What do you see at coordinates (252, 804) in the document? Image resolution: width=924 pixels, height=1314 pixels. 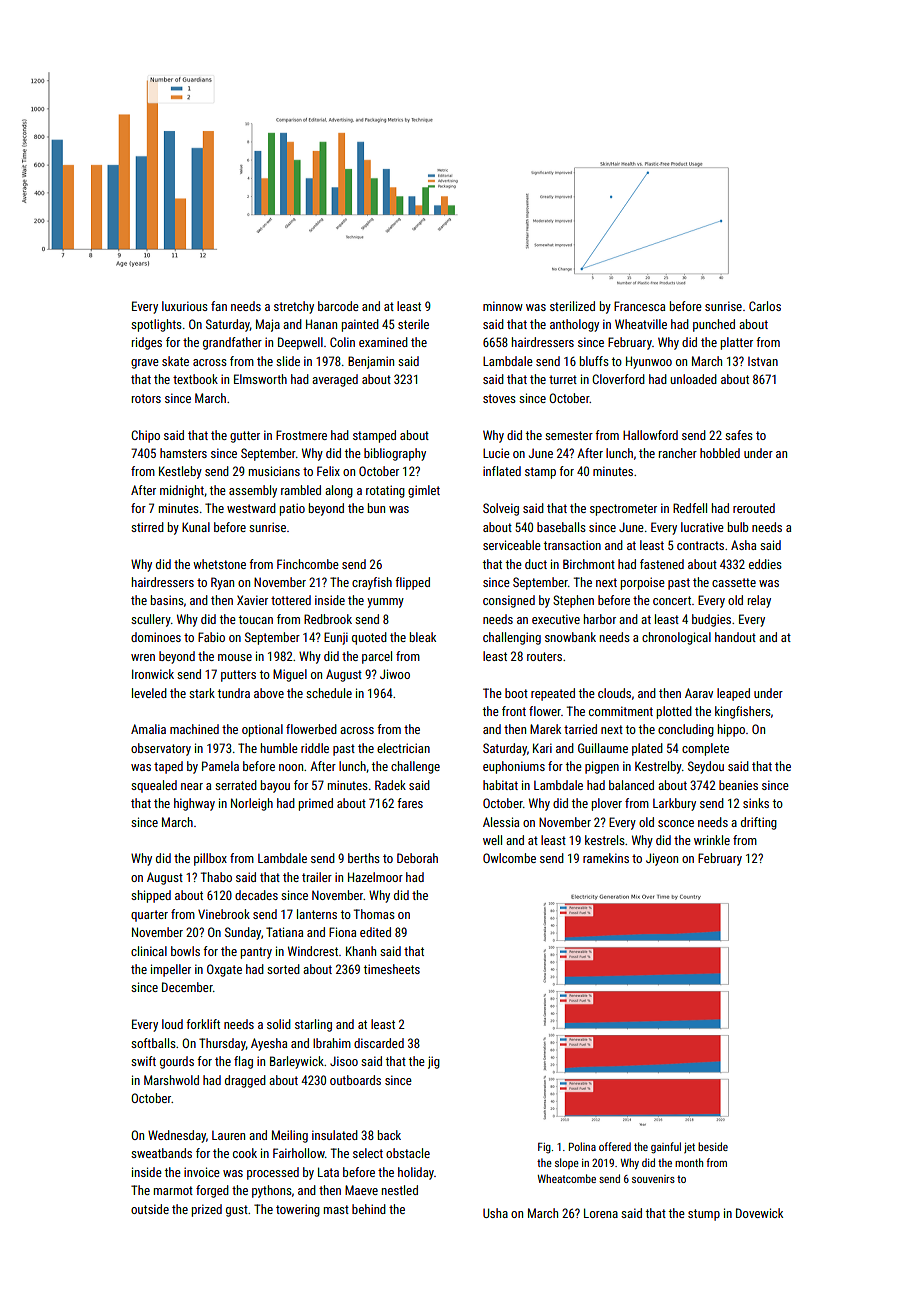 I see `Norleigh` at bounding box center [252, 804].
